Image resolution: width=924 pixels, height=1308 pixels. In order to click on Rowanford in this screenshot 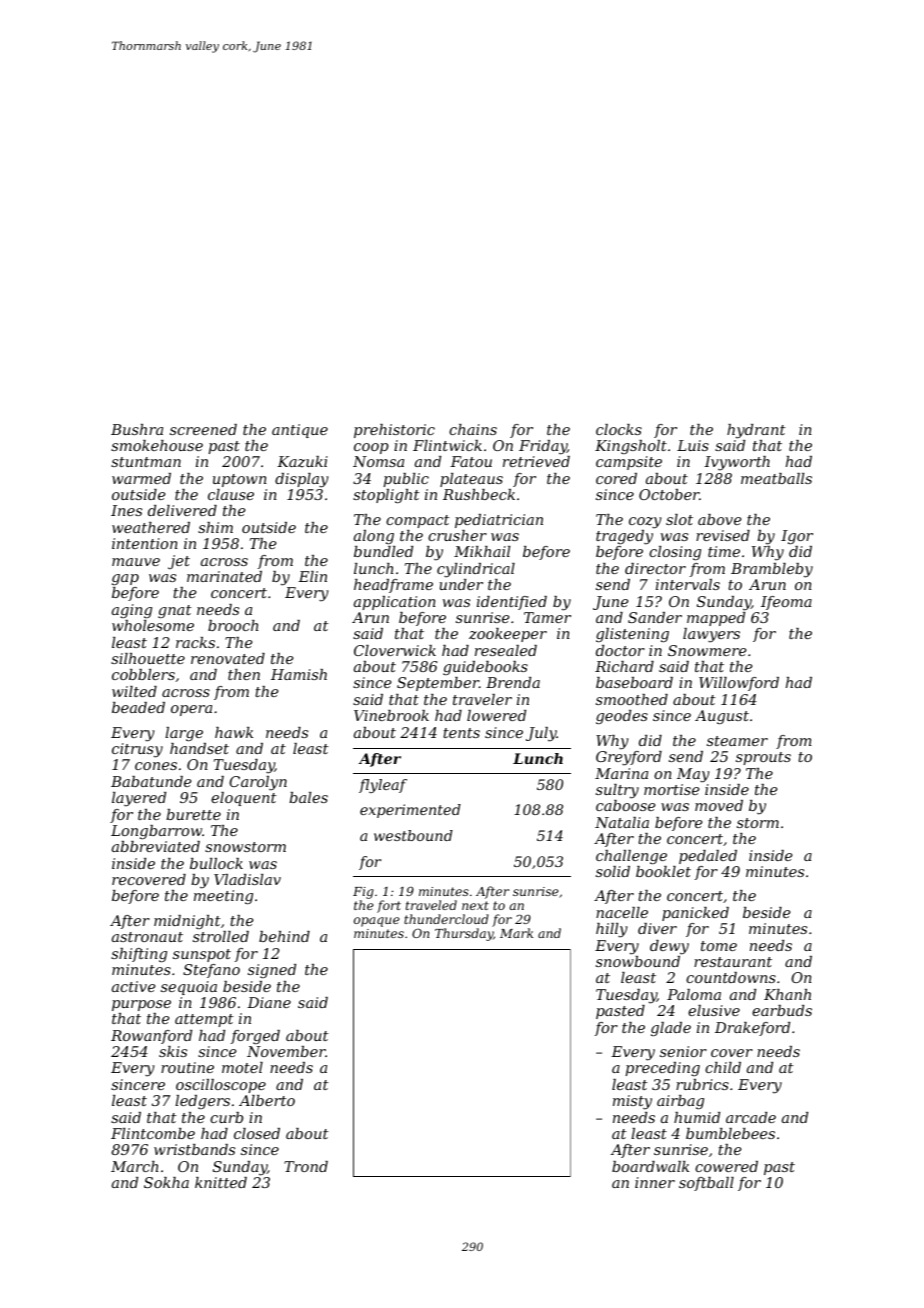, I will do `click(151, 1037)`.
